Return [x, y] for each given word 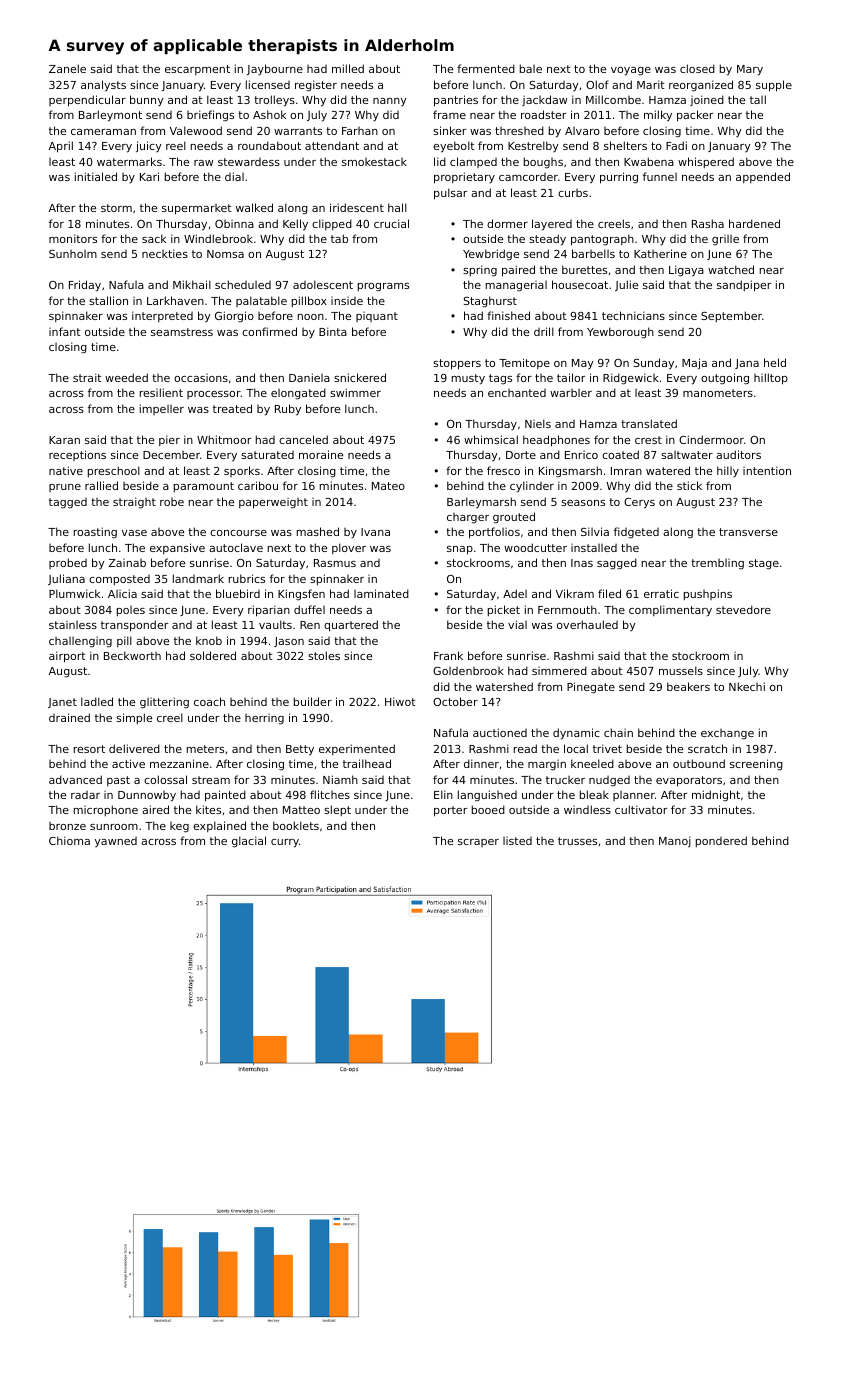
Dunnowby [147, 796]
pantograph [602, 240]
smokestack [374, 162]
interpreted [162, 316]
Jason [289, 642]
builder [313, 701]
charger [468, 518]
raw [203, 163]
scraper [478, 843]
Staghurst [490, 302]
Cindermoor [711, 439]
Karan [64, 440]
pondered [721, 841]
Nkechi [747, 686]
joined [707, 100]
